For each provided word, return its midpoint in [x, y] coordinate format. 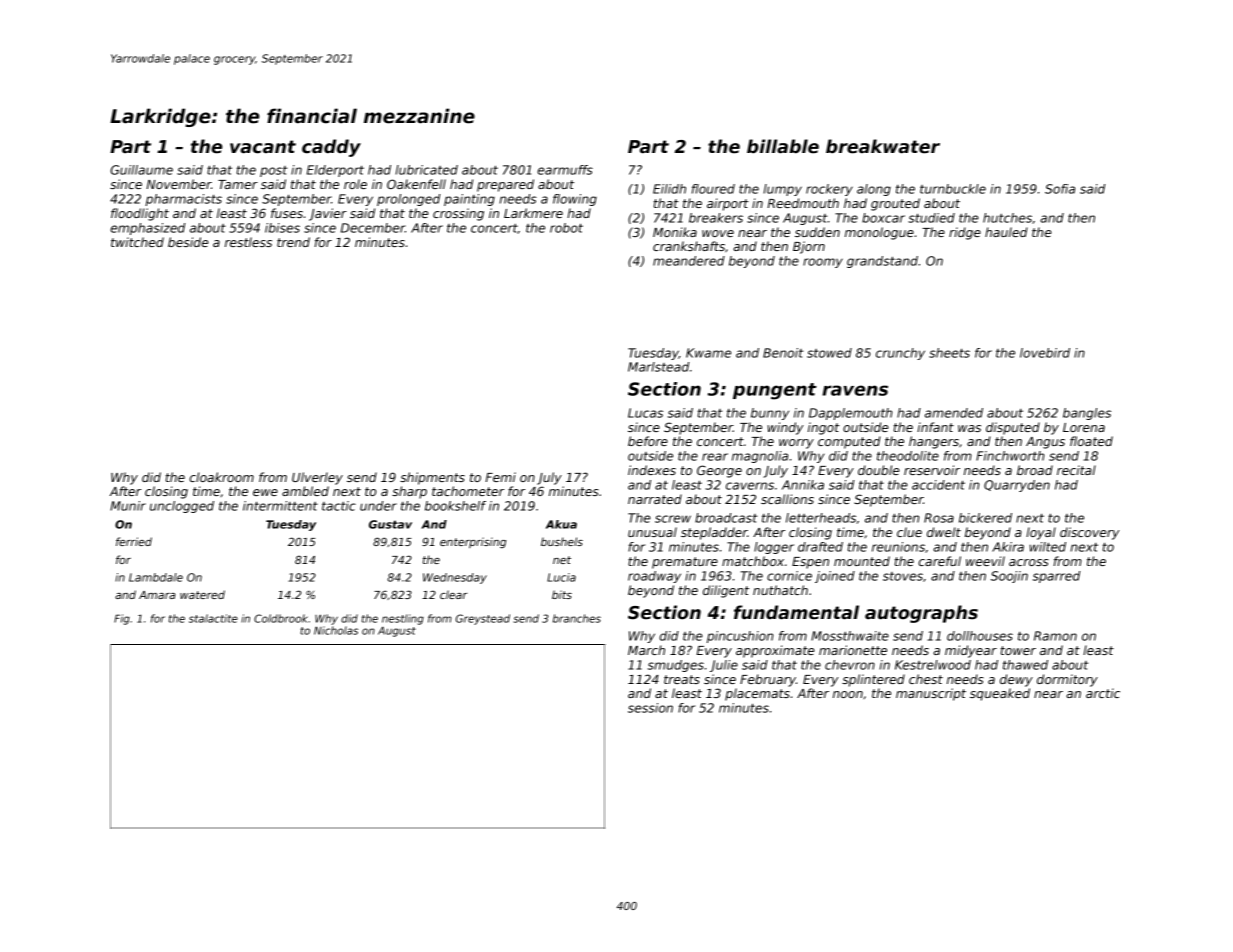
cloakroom [221, 477]
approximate [775, 651]
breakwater [883, 146]
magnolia [760, 457]
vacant [263, 147]
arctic [1103, 693]
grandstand [882, 262]
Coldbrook [281, 618]
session [650, 708]
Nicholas [336, 630]
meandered [689, 261]
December [373, 228]
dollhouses [980, 636]
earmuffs [565, 170]
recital [1076, 470]
